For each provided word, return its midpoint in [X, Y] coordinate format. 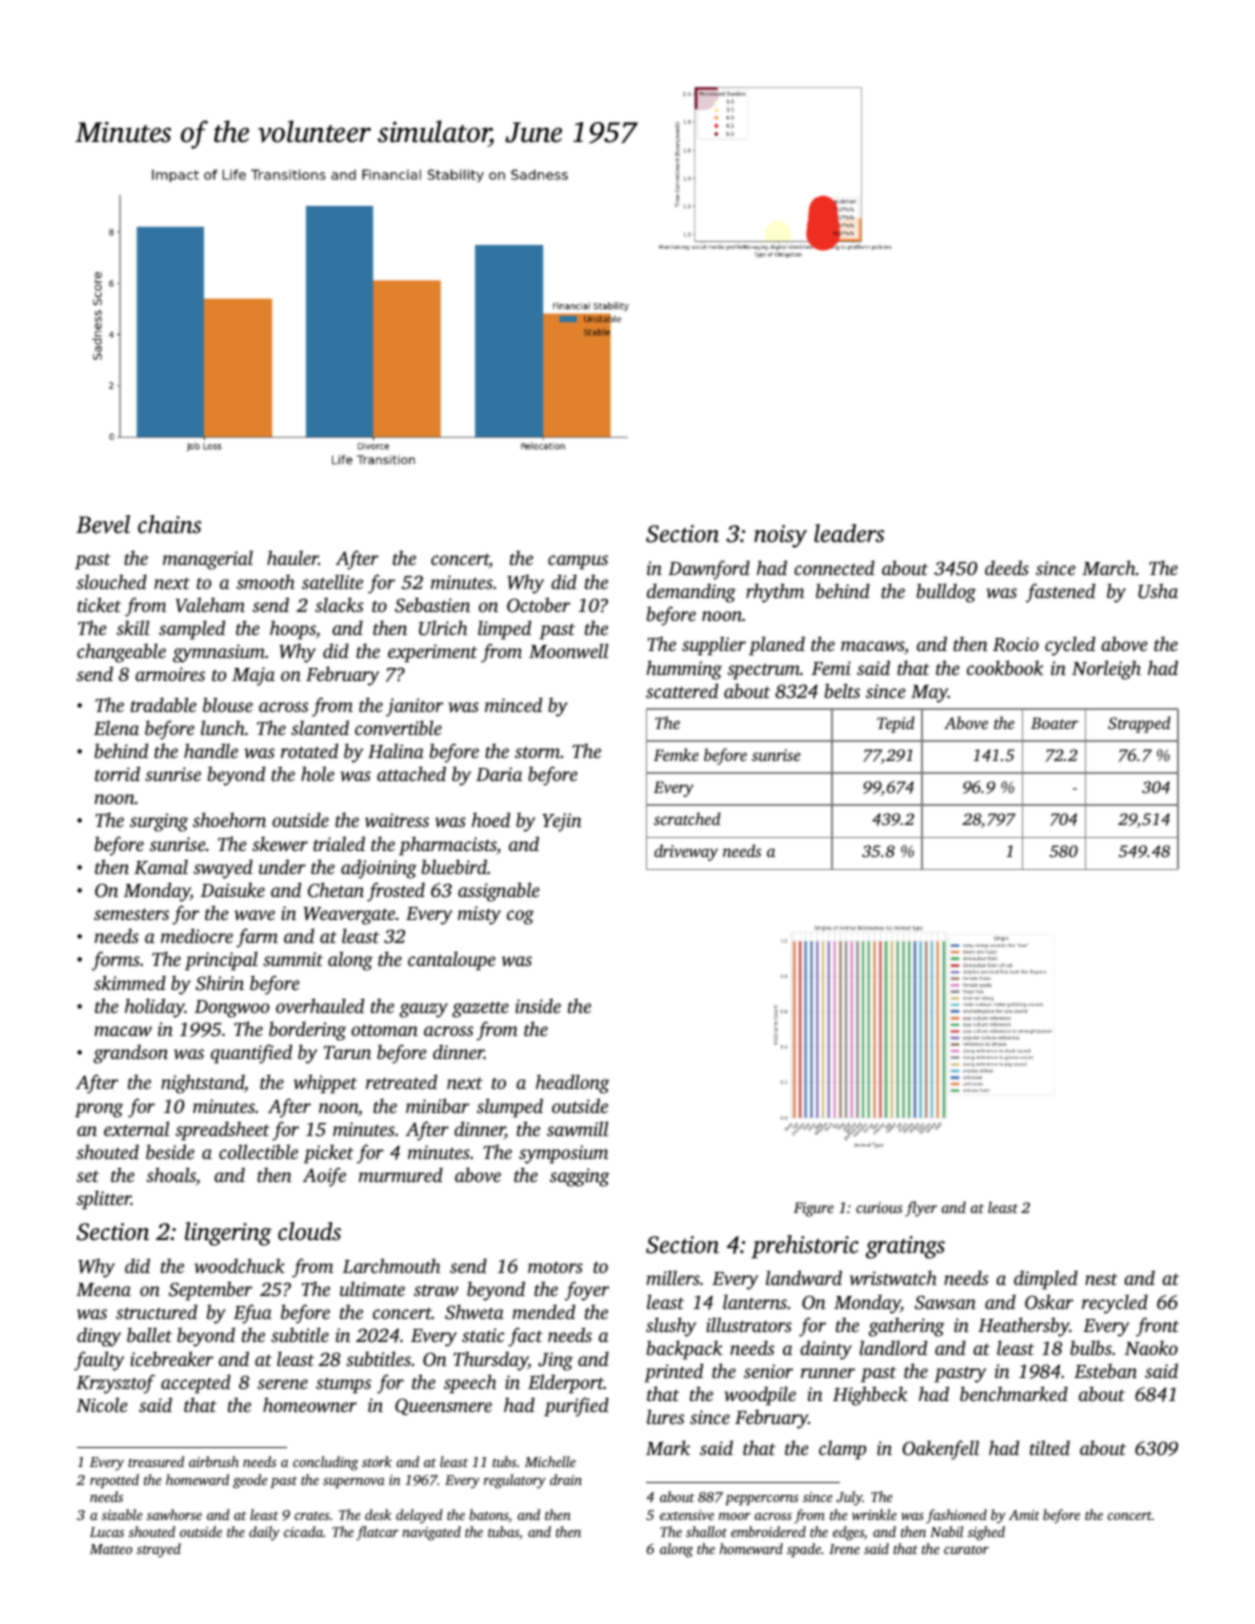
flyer [921, 1209]
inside [538, 1005]
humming [684, 670]
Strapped [1139, 724]
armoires [170, 674]
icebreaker [171, 1358]
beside [170, 1151]
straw [436, 1290]
